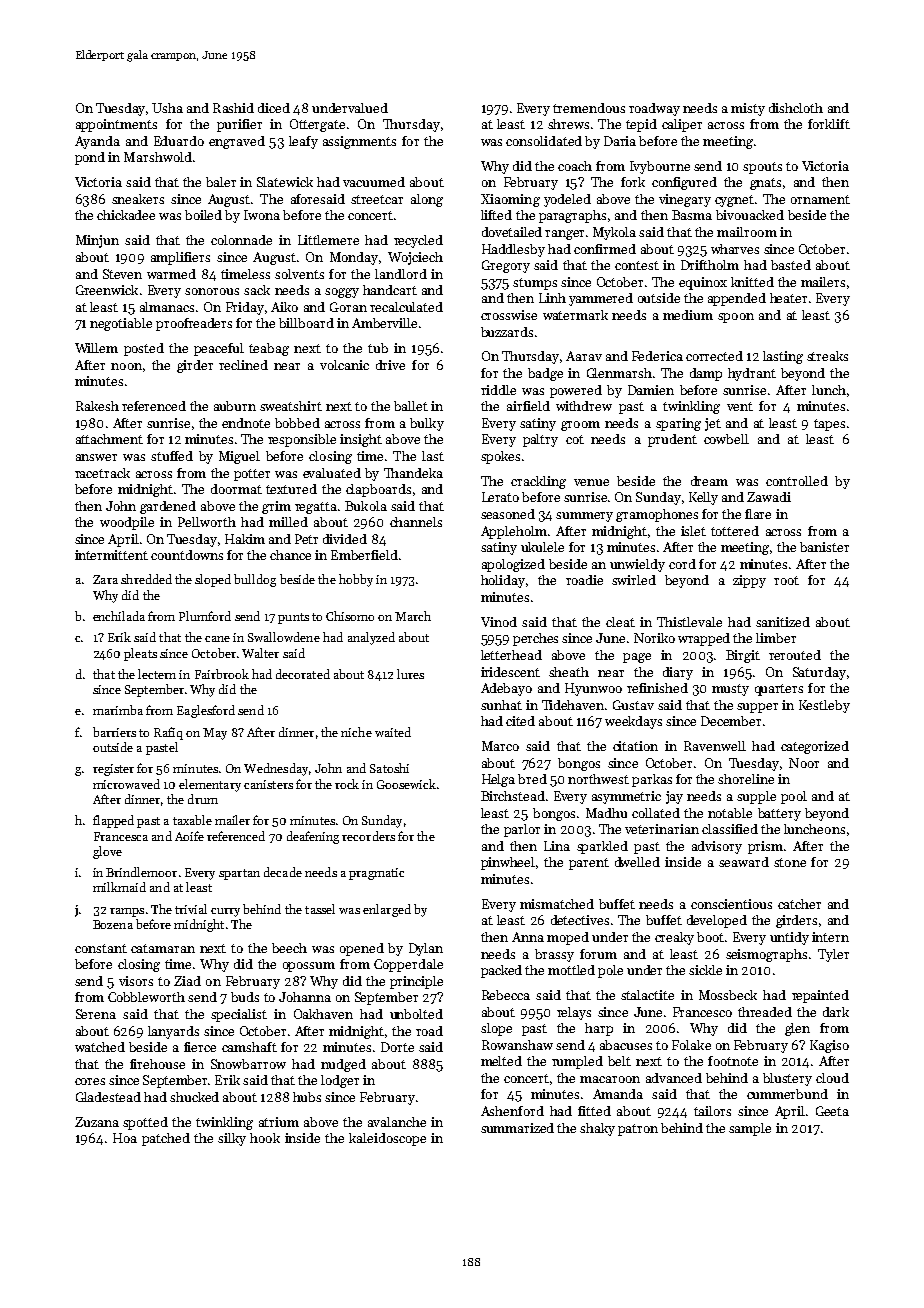 Image resolution: width=924 pixels, height=1308 pixels. I want to click on gramophones, so click(657, 515).
